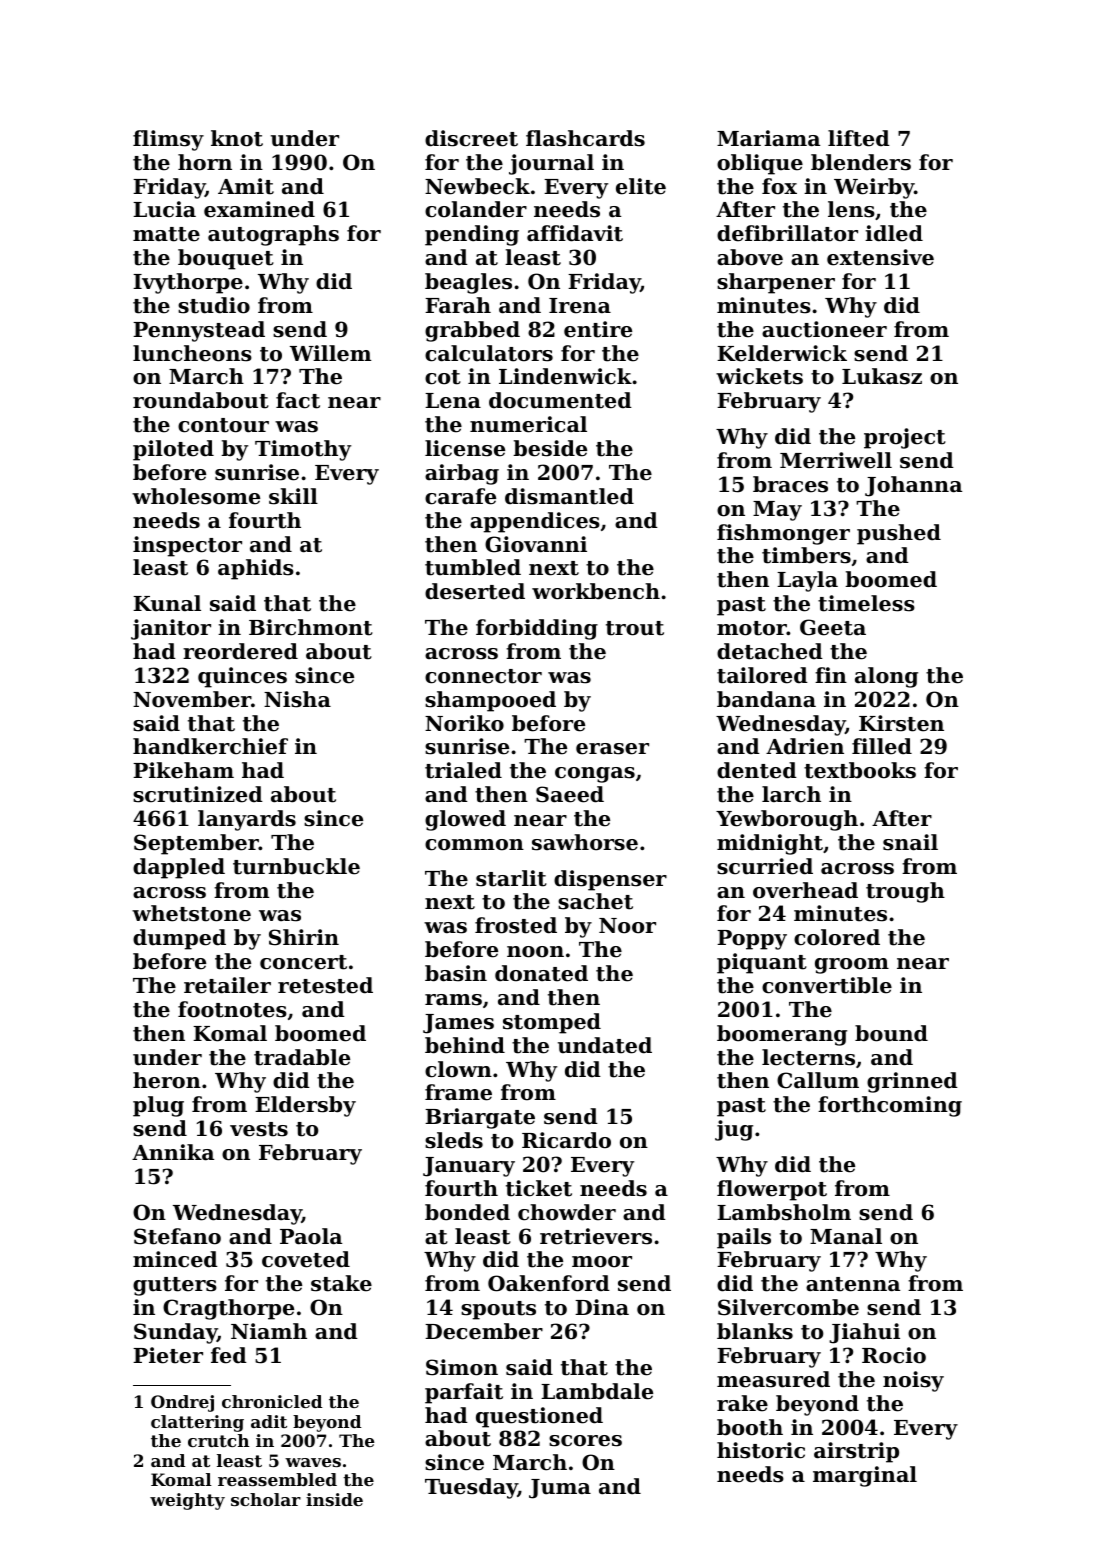 The image size is (1098, 1553). What do you see at coordinates (598, 329) in the screenshot?
I see `entire` at bounding box center [598, 329].
